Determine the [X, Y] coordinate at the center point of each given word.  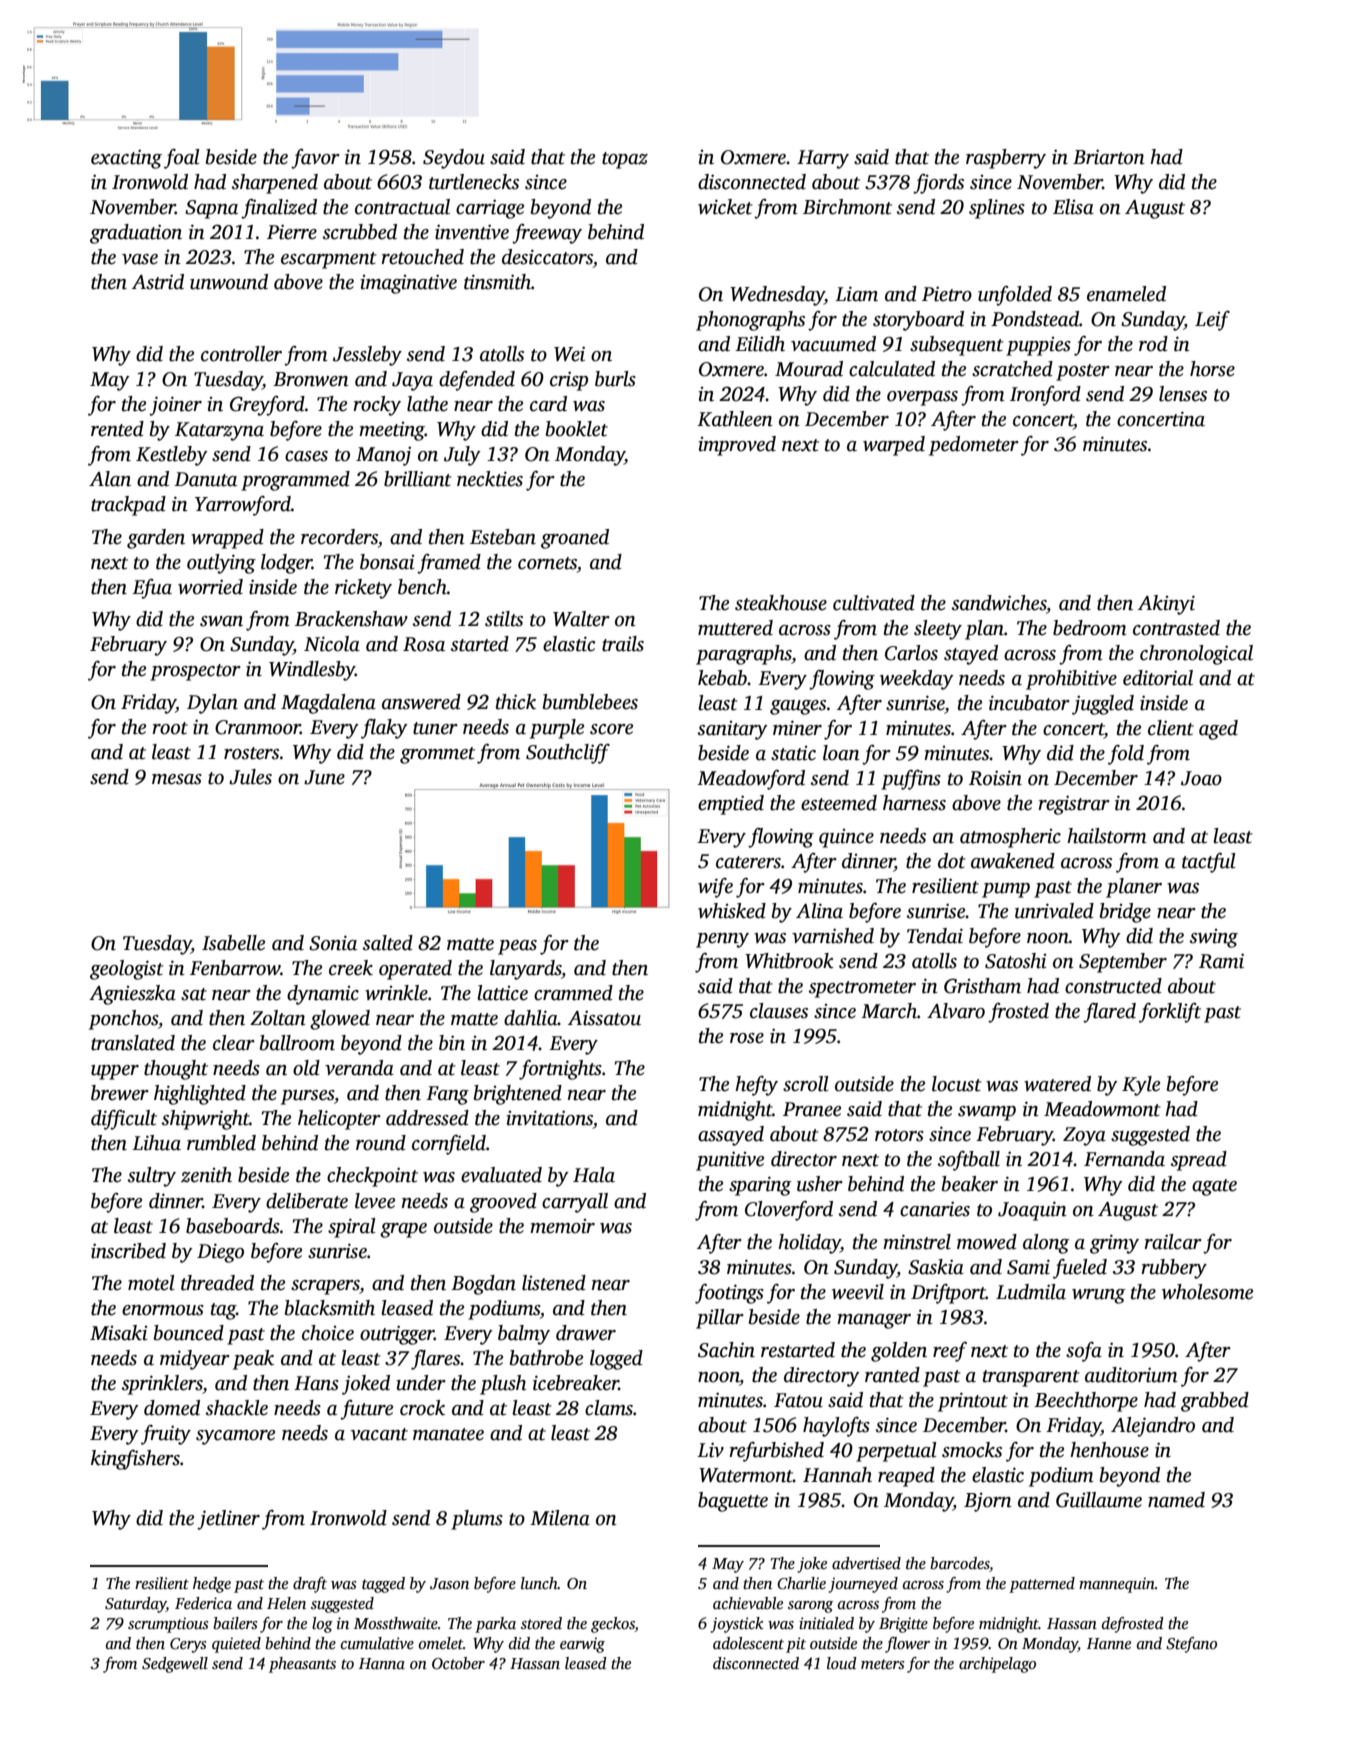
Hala [594, 1175]
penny [722, 940]
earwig [582, 1645]
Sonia [333, 943]
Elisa [1073, 207]
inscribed [128, 1251]
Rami [1221, 961]
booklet [577, 429]
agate [1214, 1187]
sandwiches [999, 603]
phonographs [750, 321]
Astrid [158, 282]
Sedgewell [175, 1665]
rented [117, 429]
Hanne [1109, 1643]
